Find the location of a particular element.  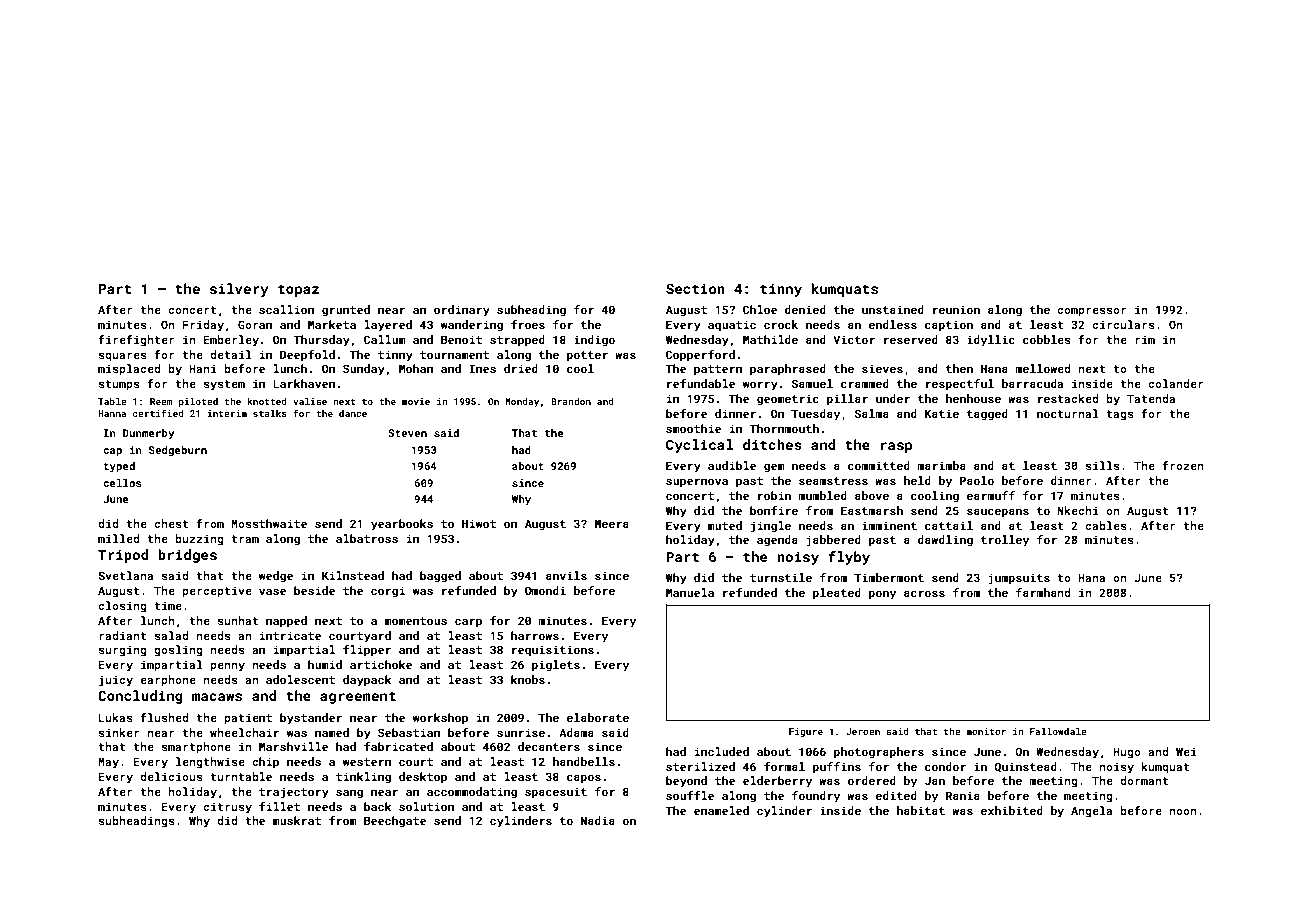

Svetlana is located at coordinates (125, 575).
